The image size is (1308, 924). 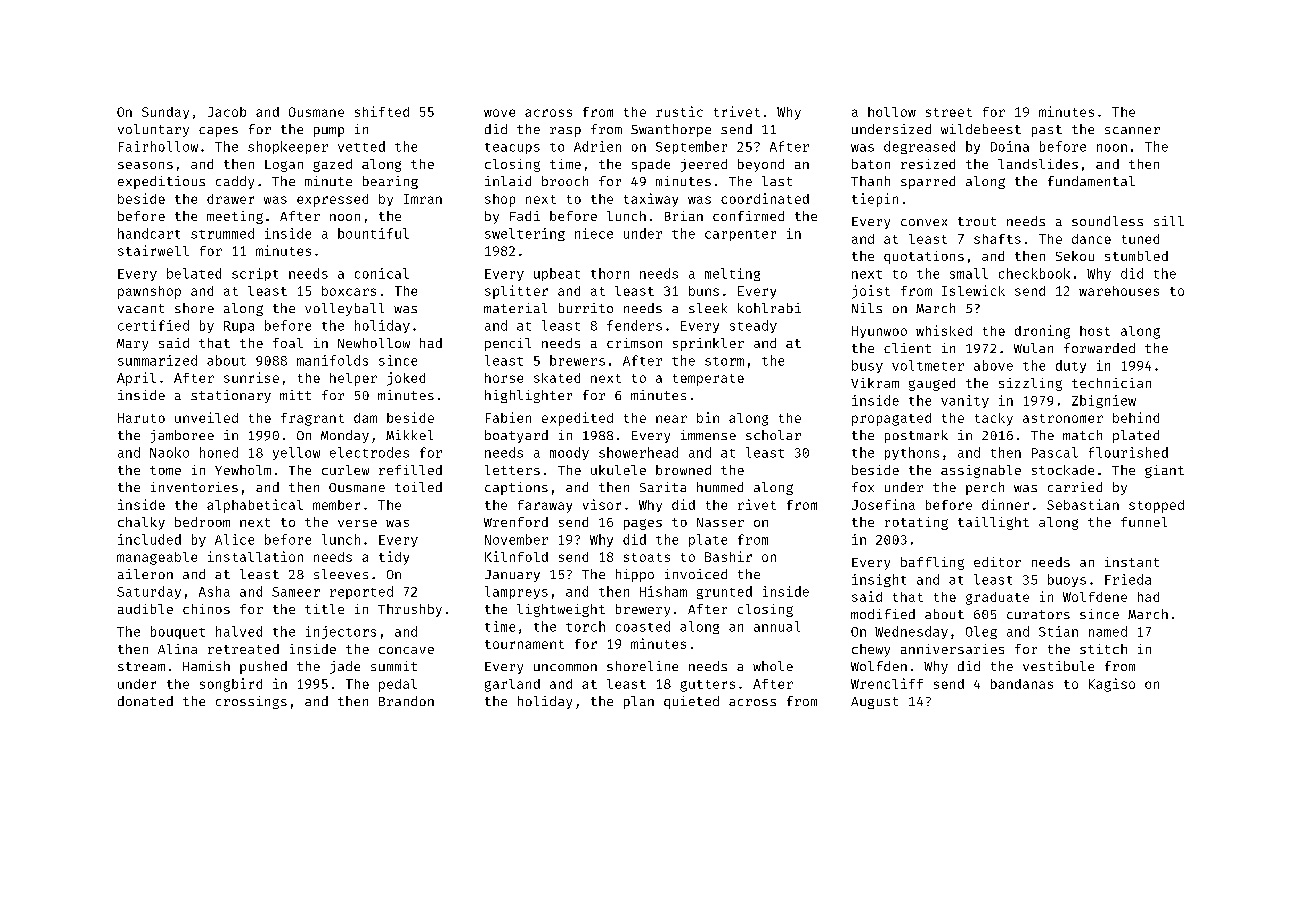 What do you see at coordinates (136, 379) in the image?
I see `April` at bounding box center [136, 379].
